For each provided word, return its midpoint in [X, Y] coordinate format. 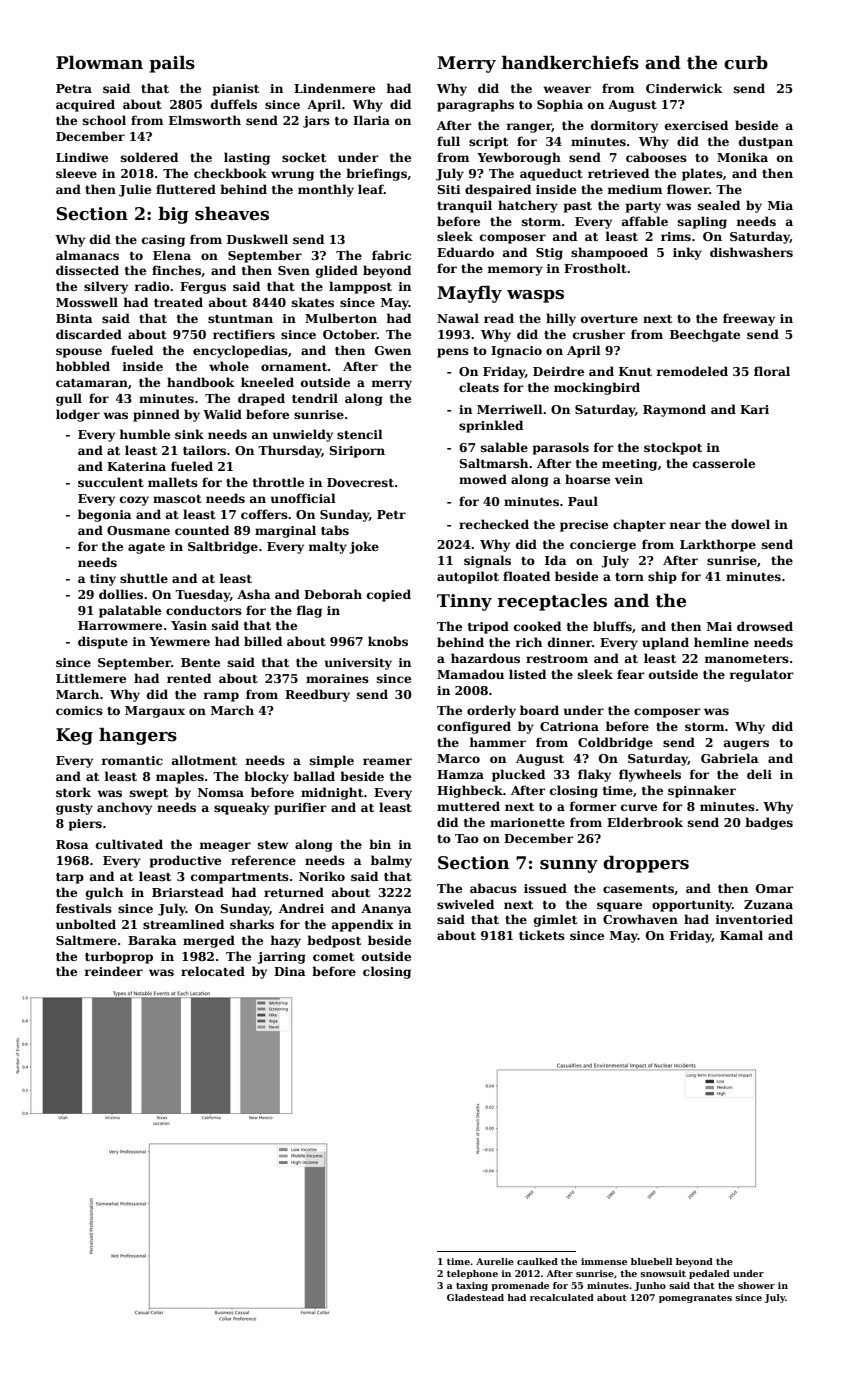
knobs [388, 641]
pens [453, 353]
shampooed [609, 253]
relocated [213, 971]
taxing [472, 1286]
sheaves [232, 214]
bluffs [612, 626]
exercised [696, 125]
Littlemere [91, 678]
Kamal [741, 935]
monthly [326, 190]
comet [333, 957]
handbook [201, 382]
